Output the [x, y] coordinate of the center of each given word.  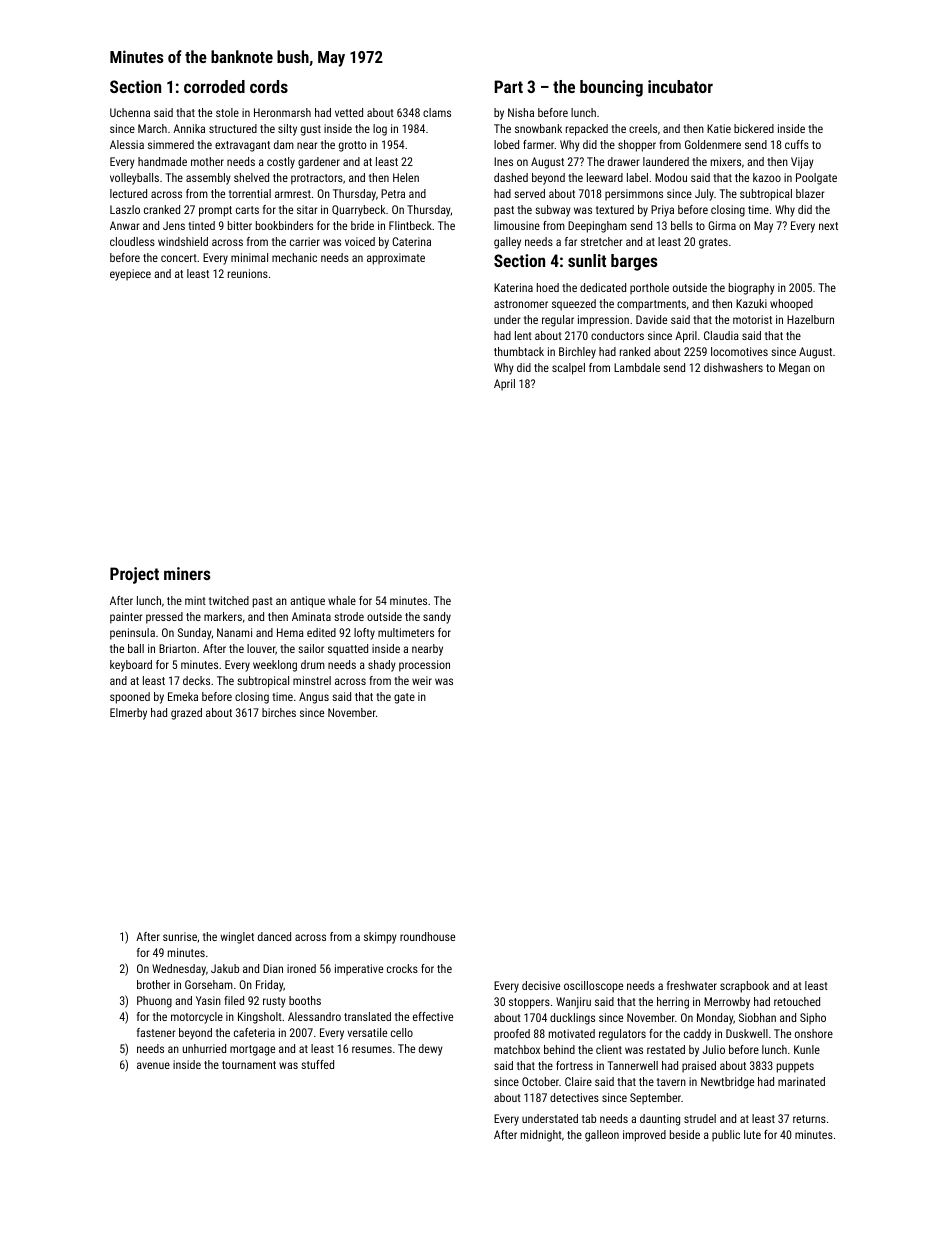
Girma [722, 225]
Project [134, 575]
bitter [240, 225]
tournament [249, 1065]
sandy [437, 618]
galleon [602, 1136]
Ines [503, 161]
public [726, 1136]
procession [424, 666]
